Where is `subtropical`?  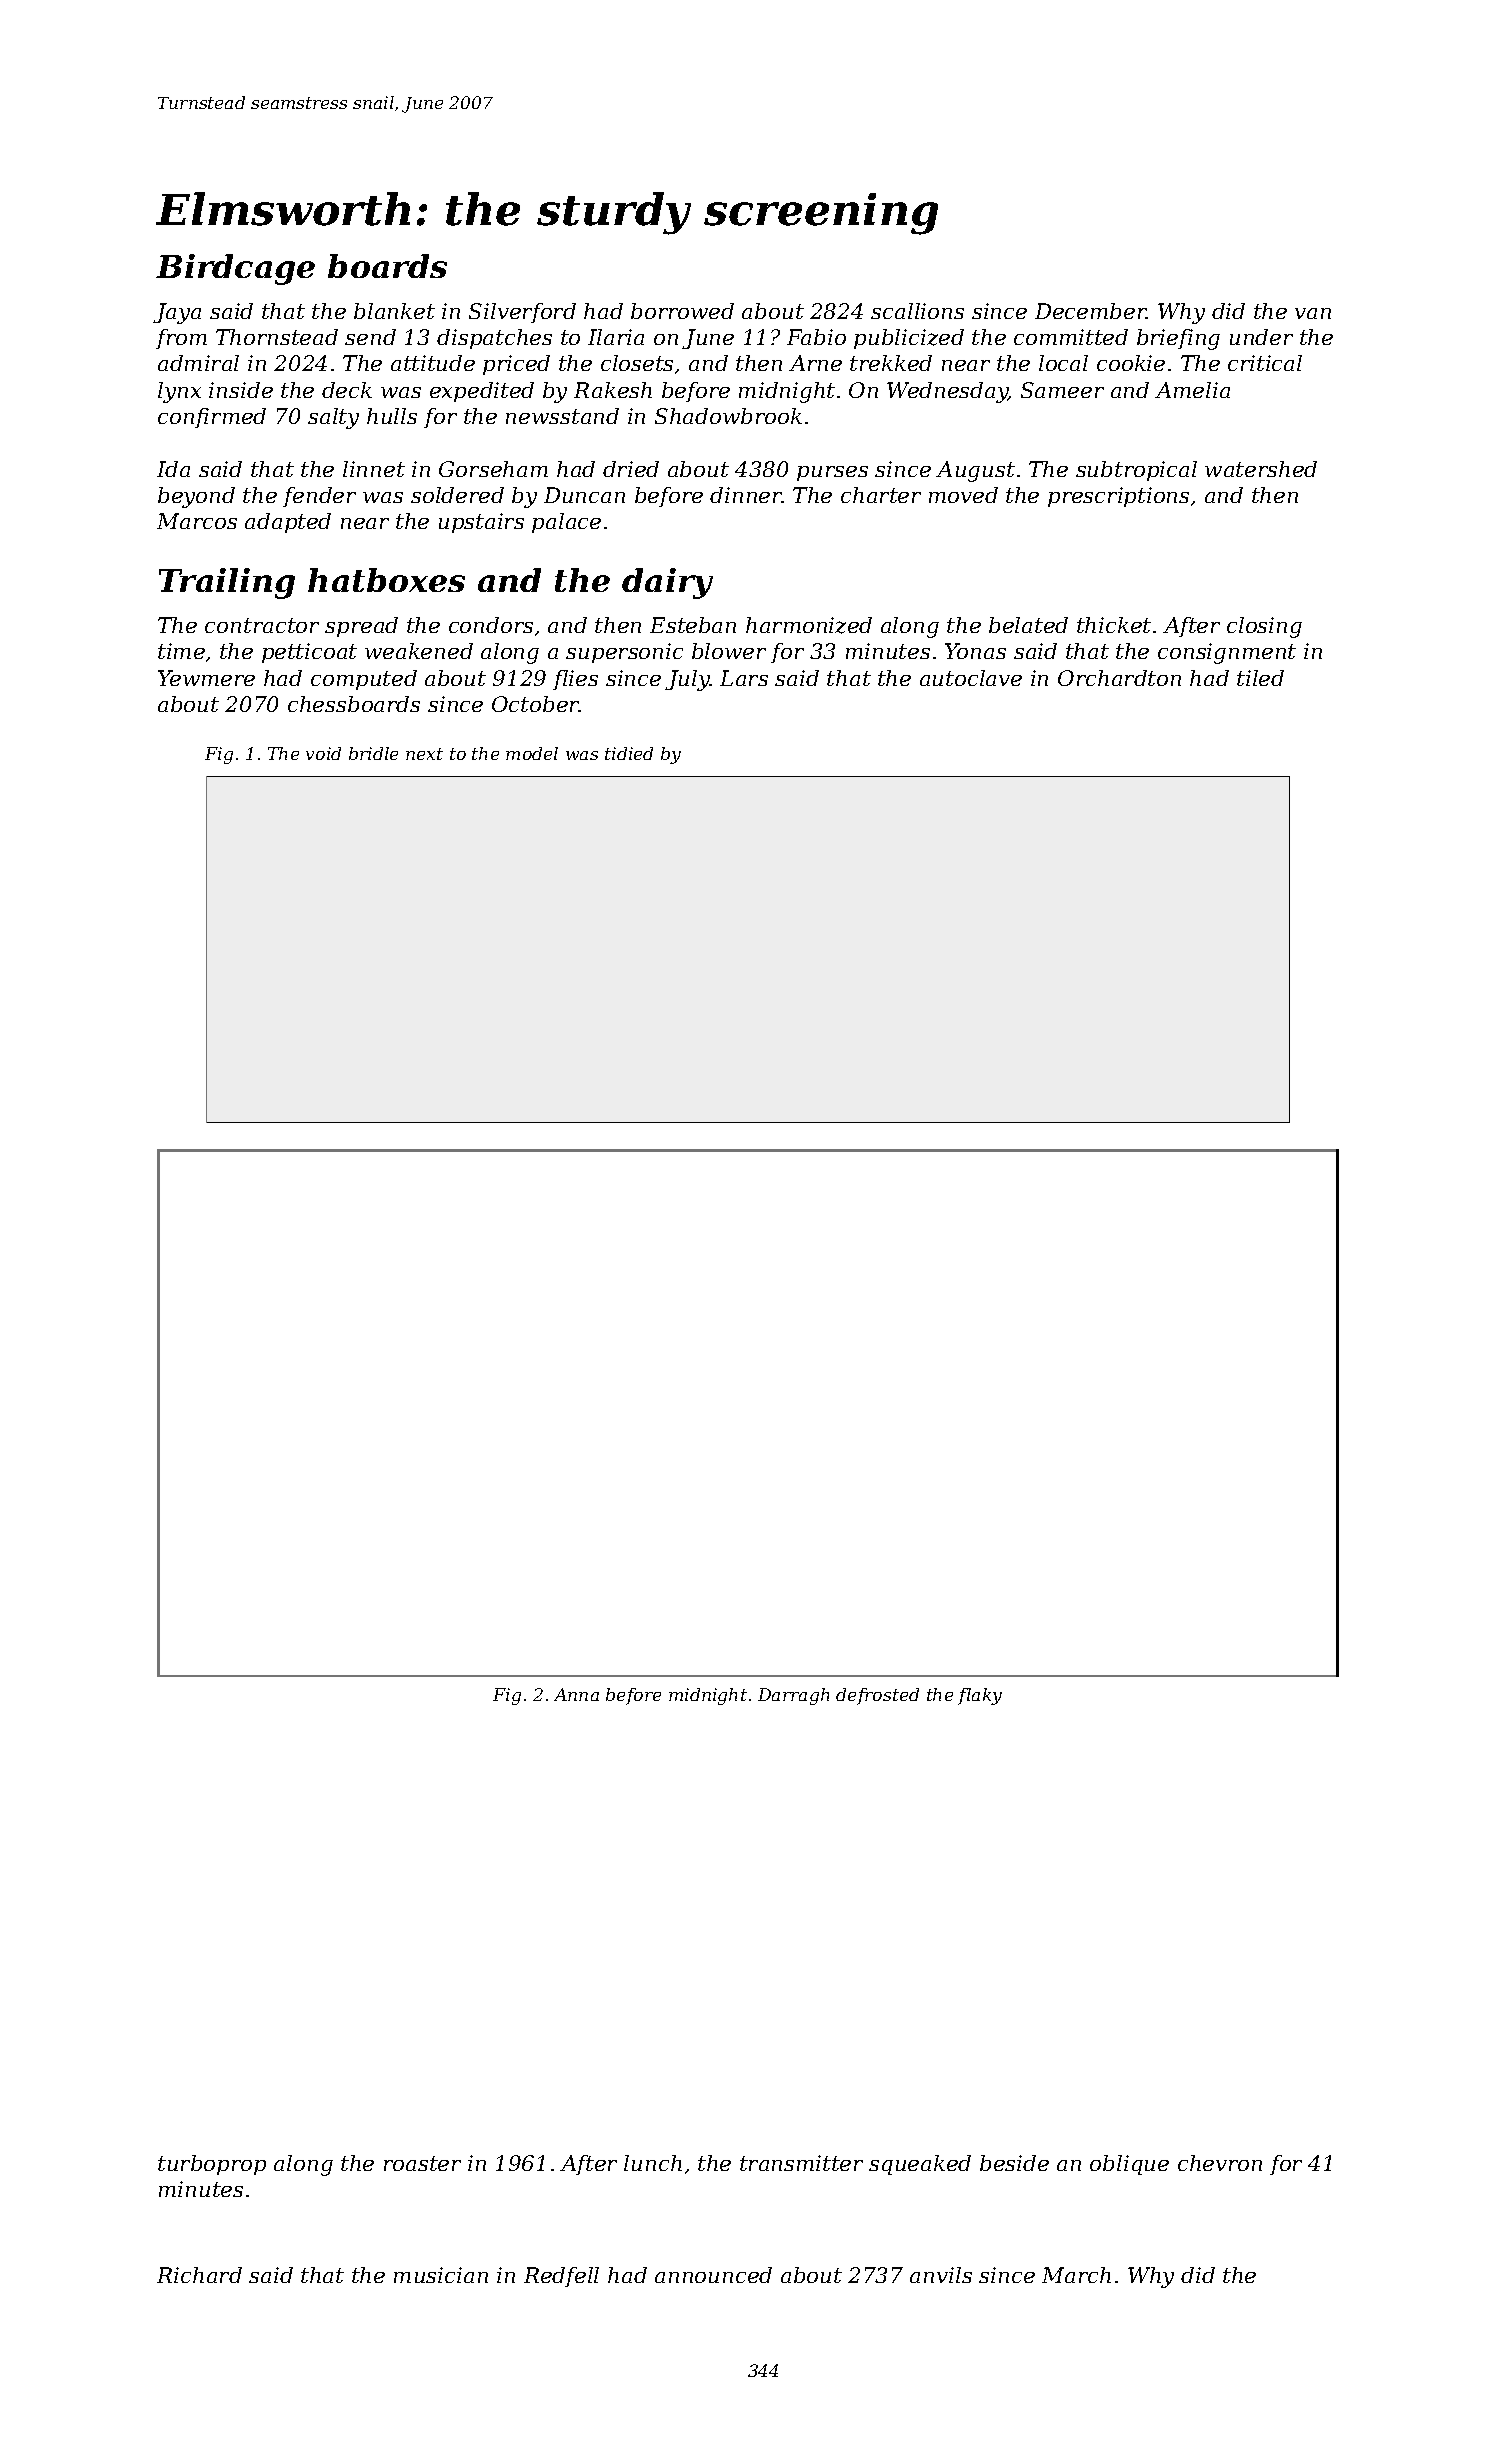 subtropical is located at coordinates (1136, 471).
